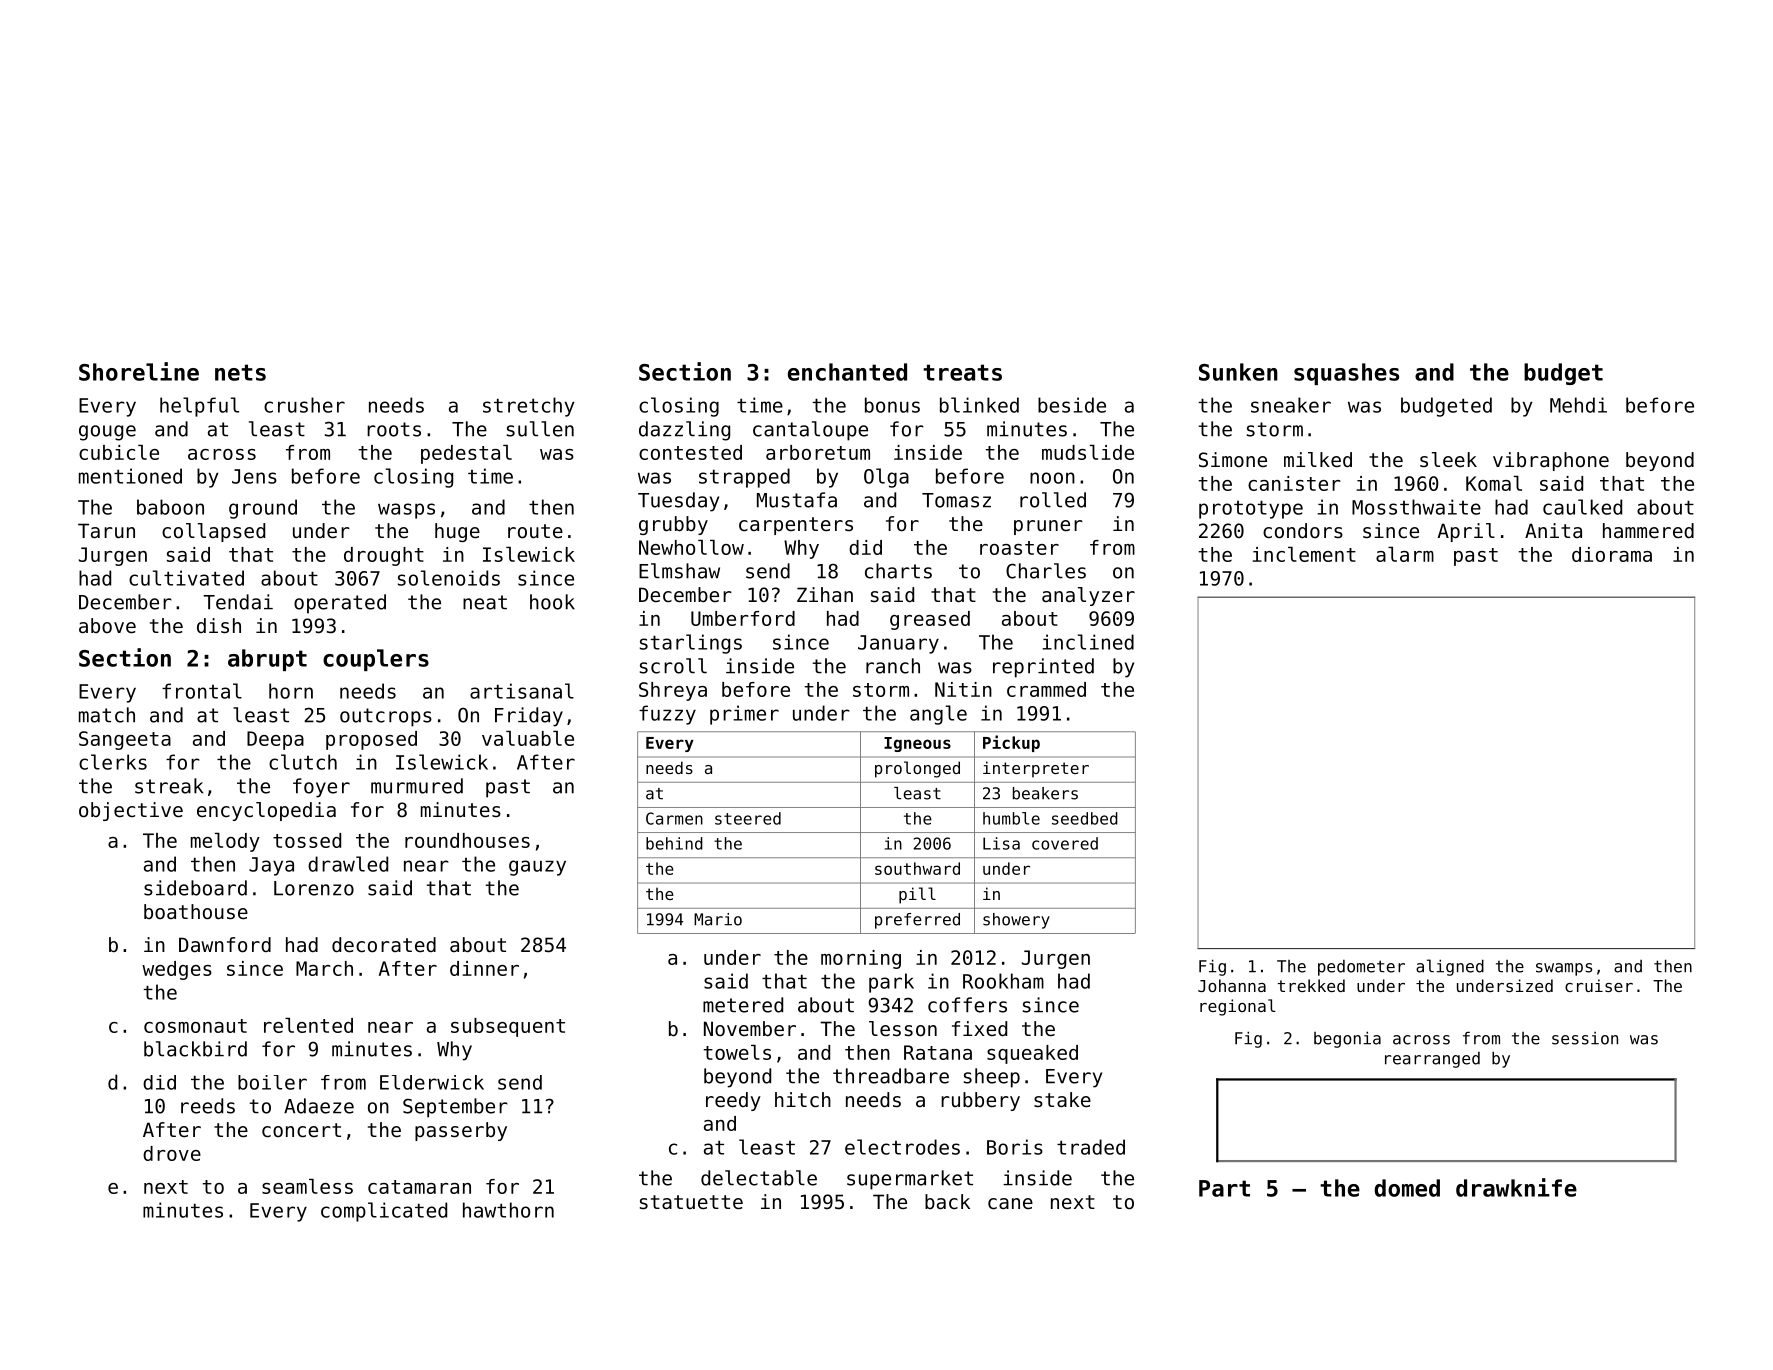 This page has width=1773, height=1370. What do you see at coordinates (1346, 374) in the page?
I see `squashes` at bounding box center [1346, 374].
